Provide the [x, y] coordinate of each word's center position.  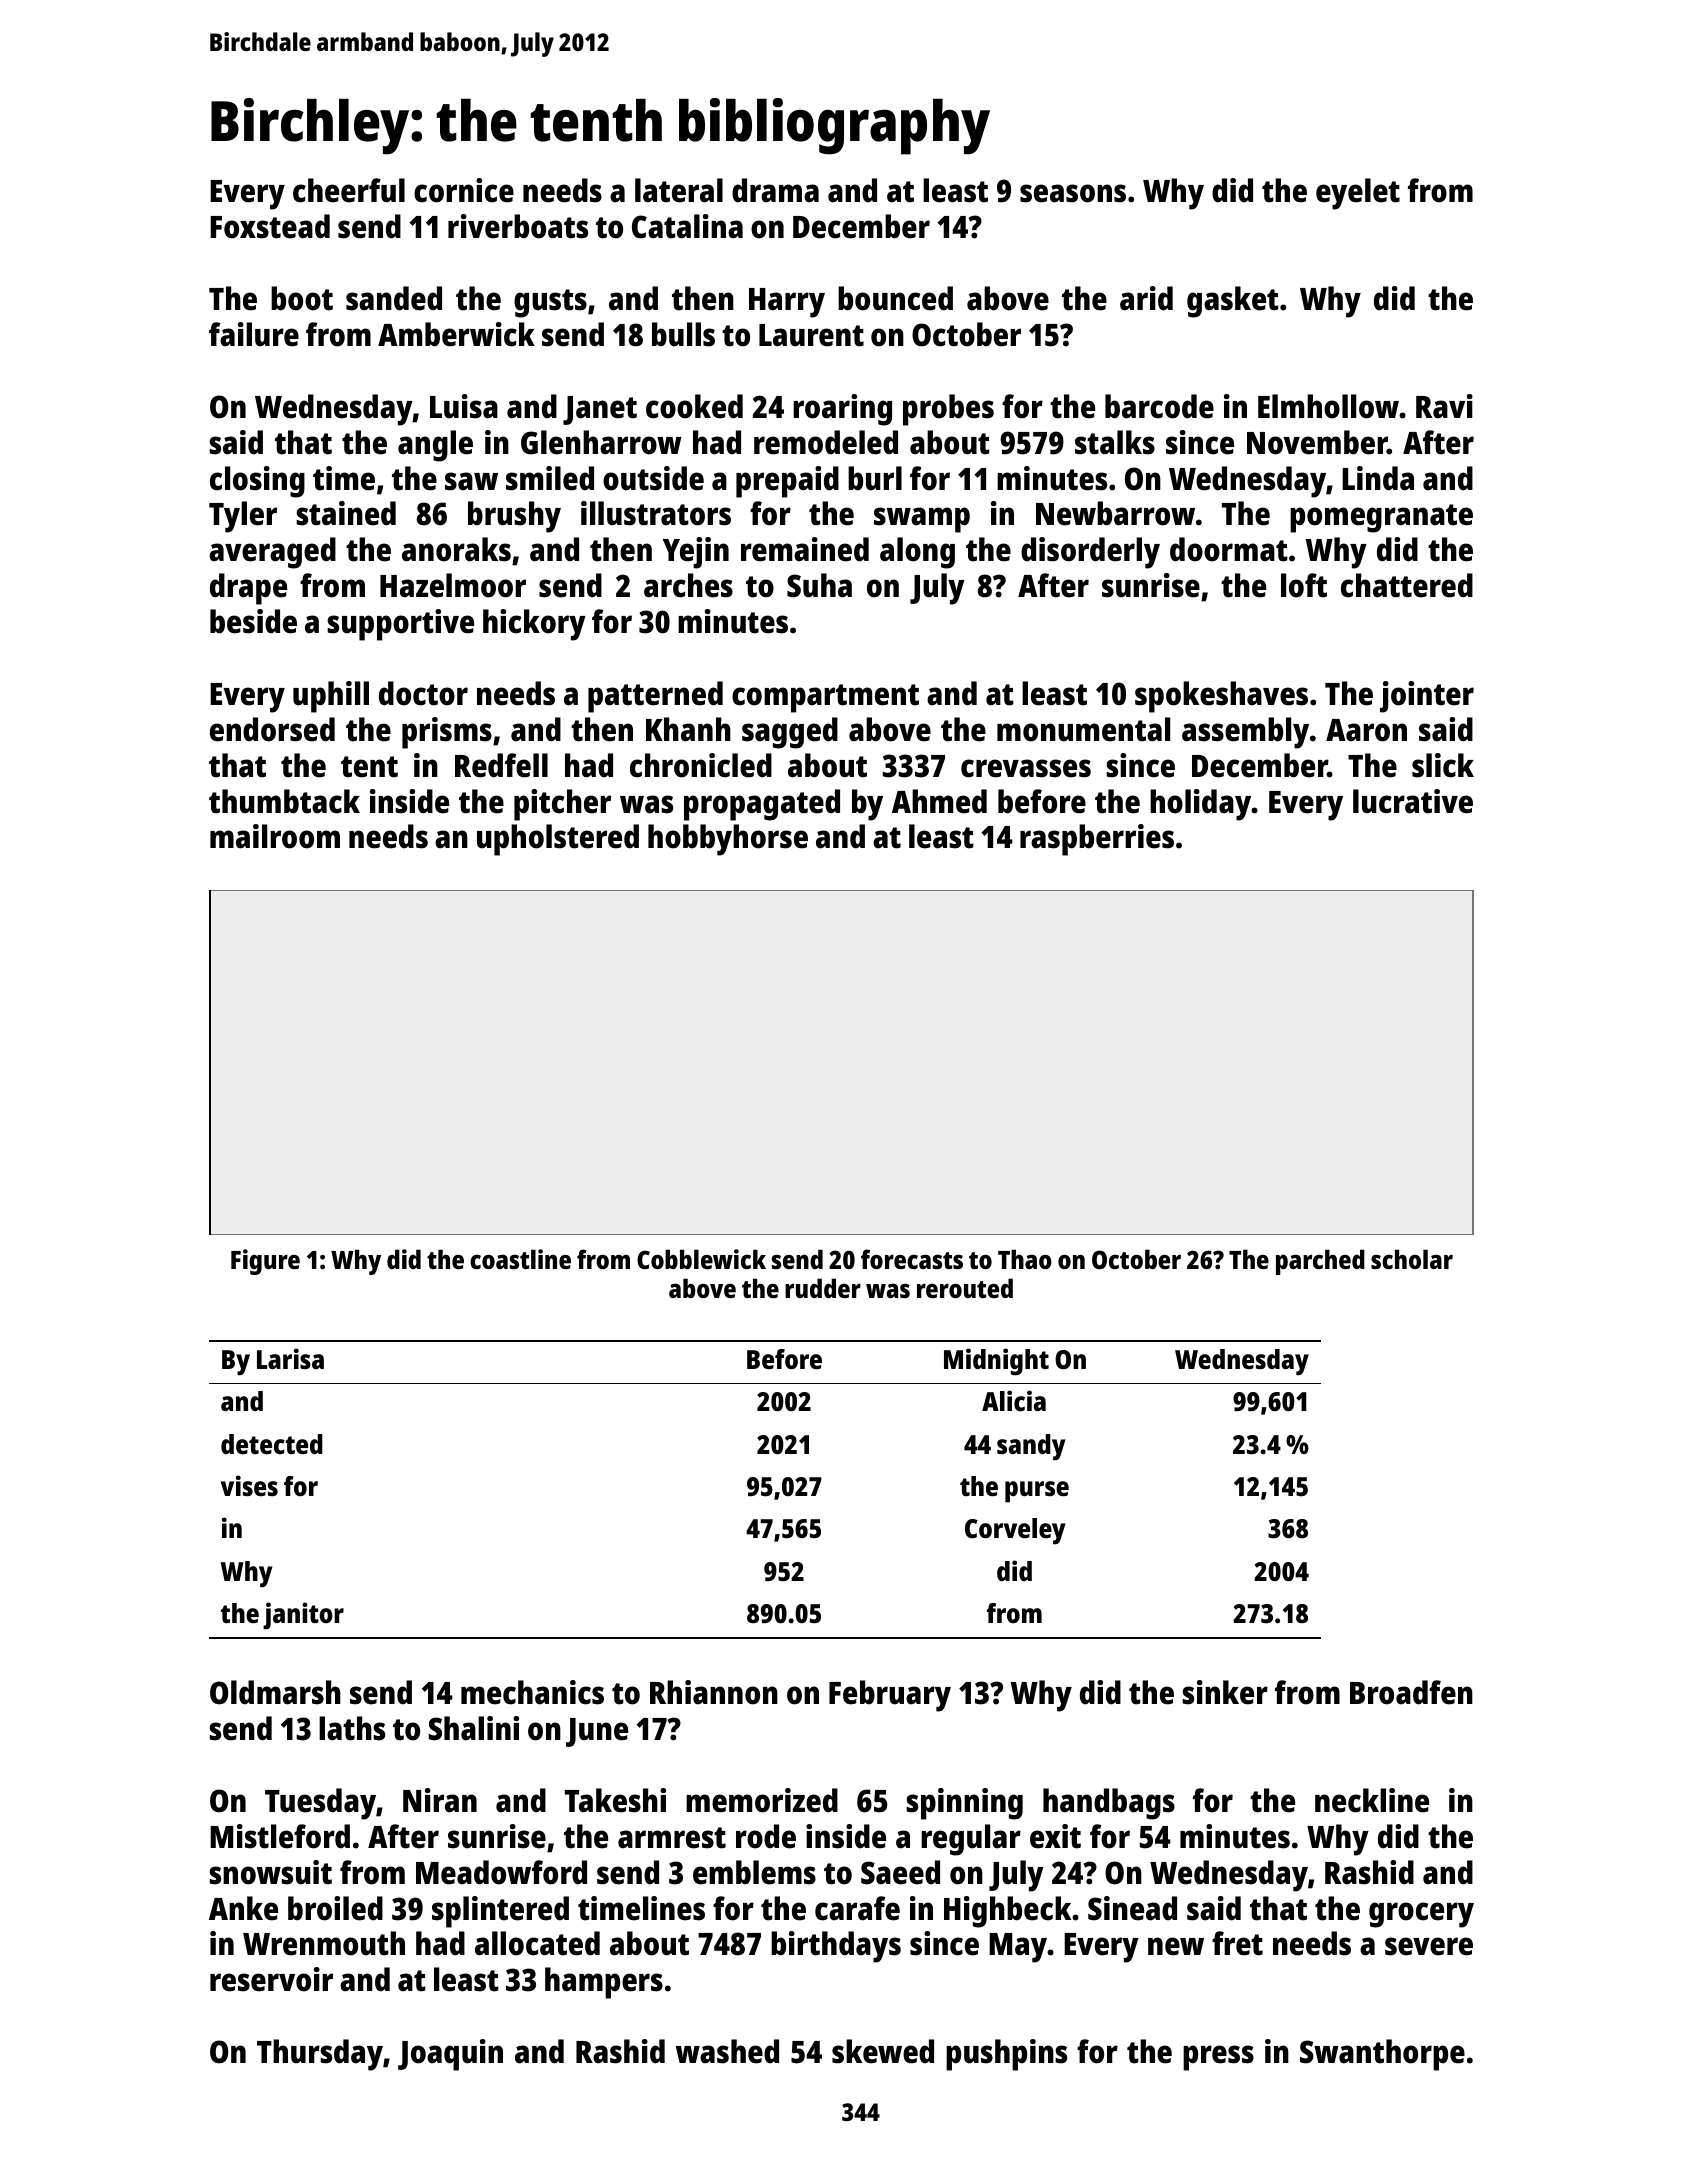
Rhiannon [714, 1692]
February [890, 1696]
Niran [440, 1800]
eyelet [1358, 194]
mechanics [532, 1692]
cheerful [349, 190]
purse [1037, 1492]
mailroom [275, 836]
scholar [1412, 1259]
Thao [1025, 1259]
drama [775, 190]
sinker [1225, 1692]
